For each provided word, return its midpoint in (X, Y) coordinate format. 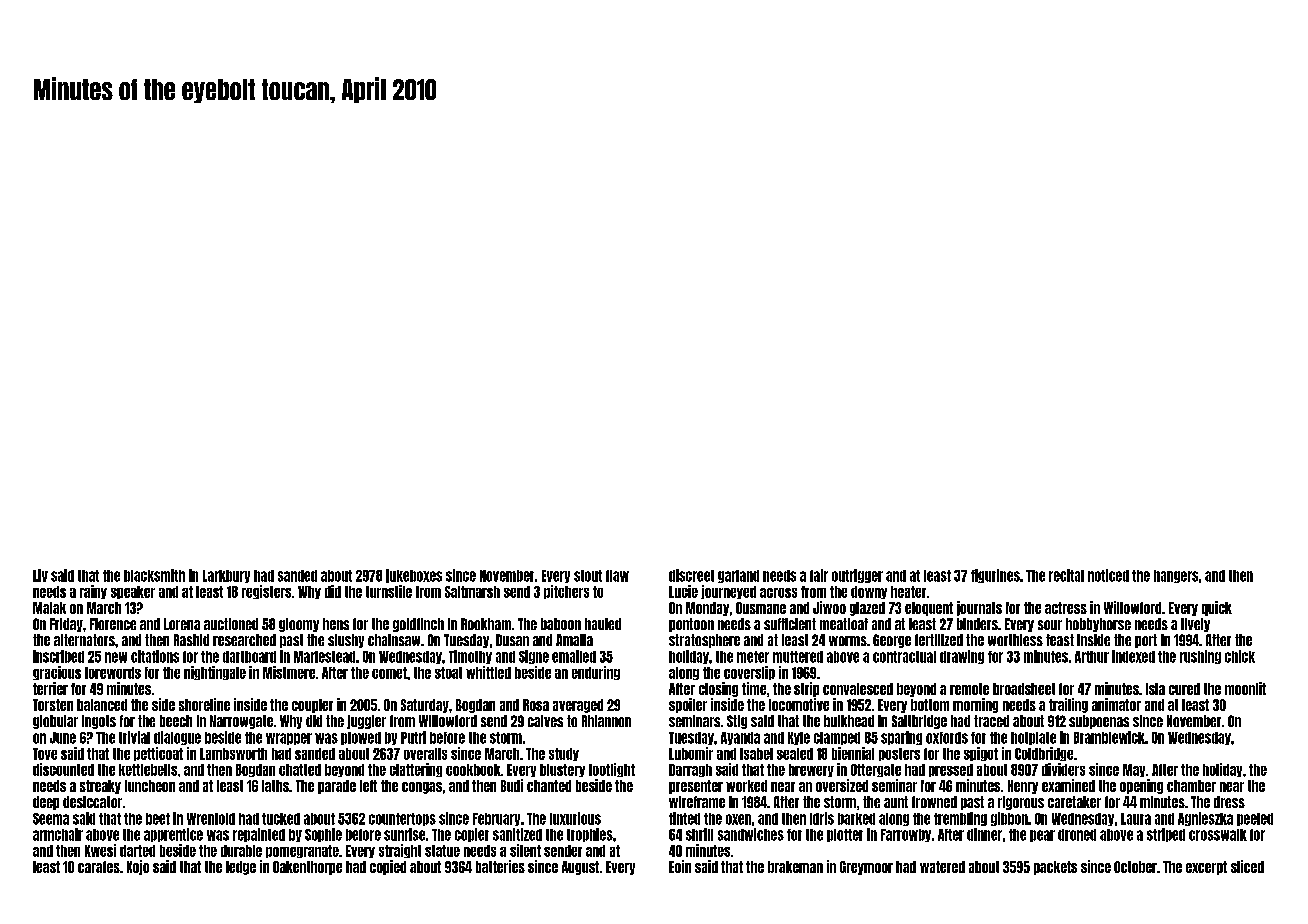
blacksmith (154, 575)
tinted (684, 818)
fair (819, 575)
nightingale (215, 673)
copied (388, 867)
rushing (1200, 657)
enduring (596, 673)
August (580, 868)
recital (1066, 575)
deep (46, 803)
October (1135, 867)
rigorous (1021, 803)
